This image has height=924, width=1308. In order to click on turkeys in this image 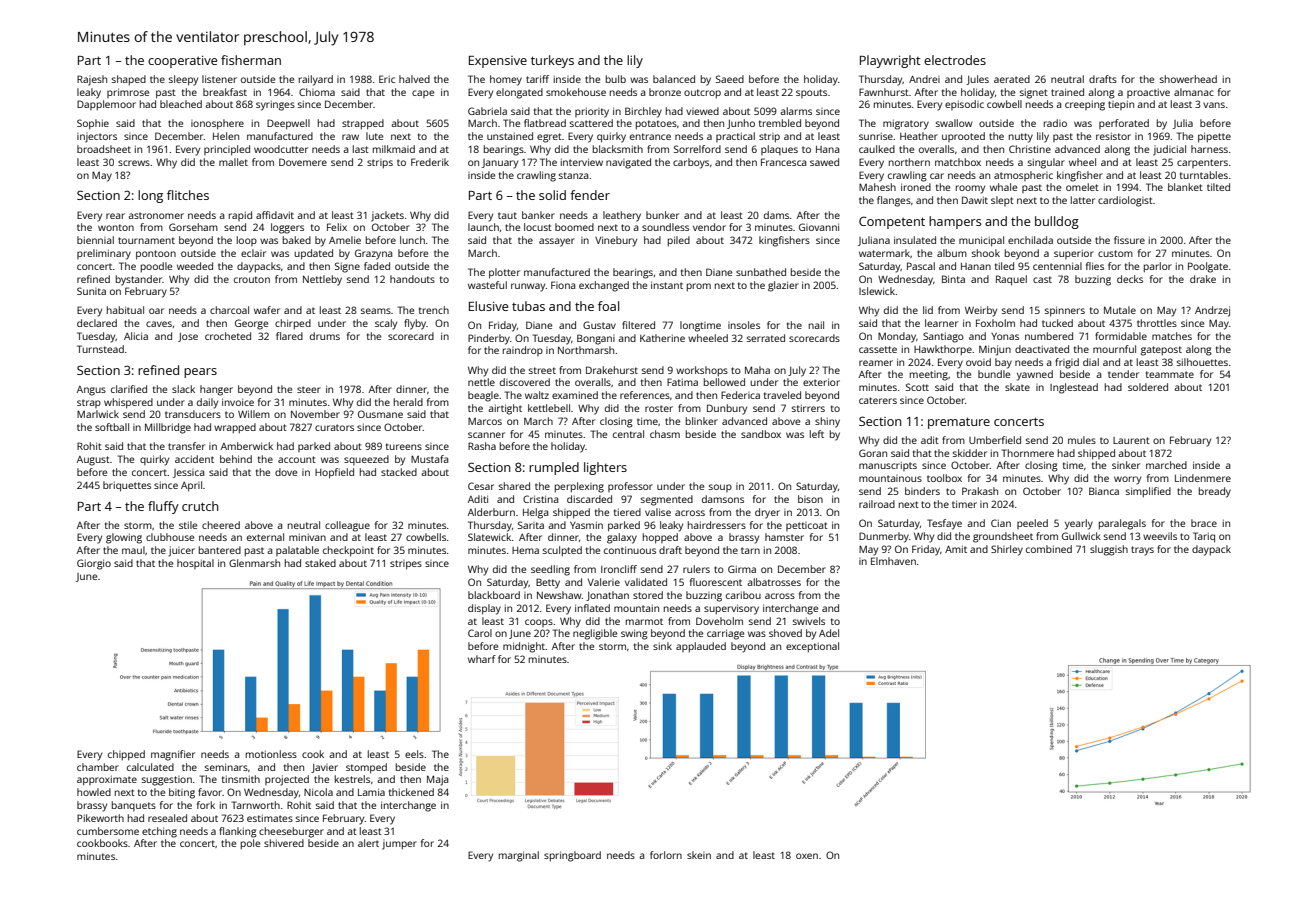, I will do `click(552, 61)`.
